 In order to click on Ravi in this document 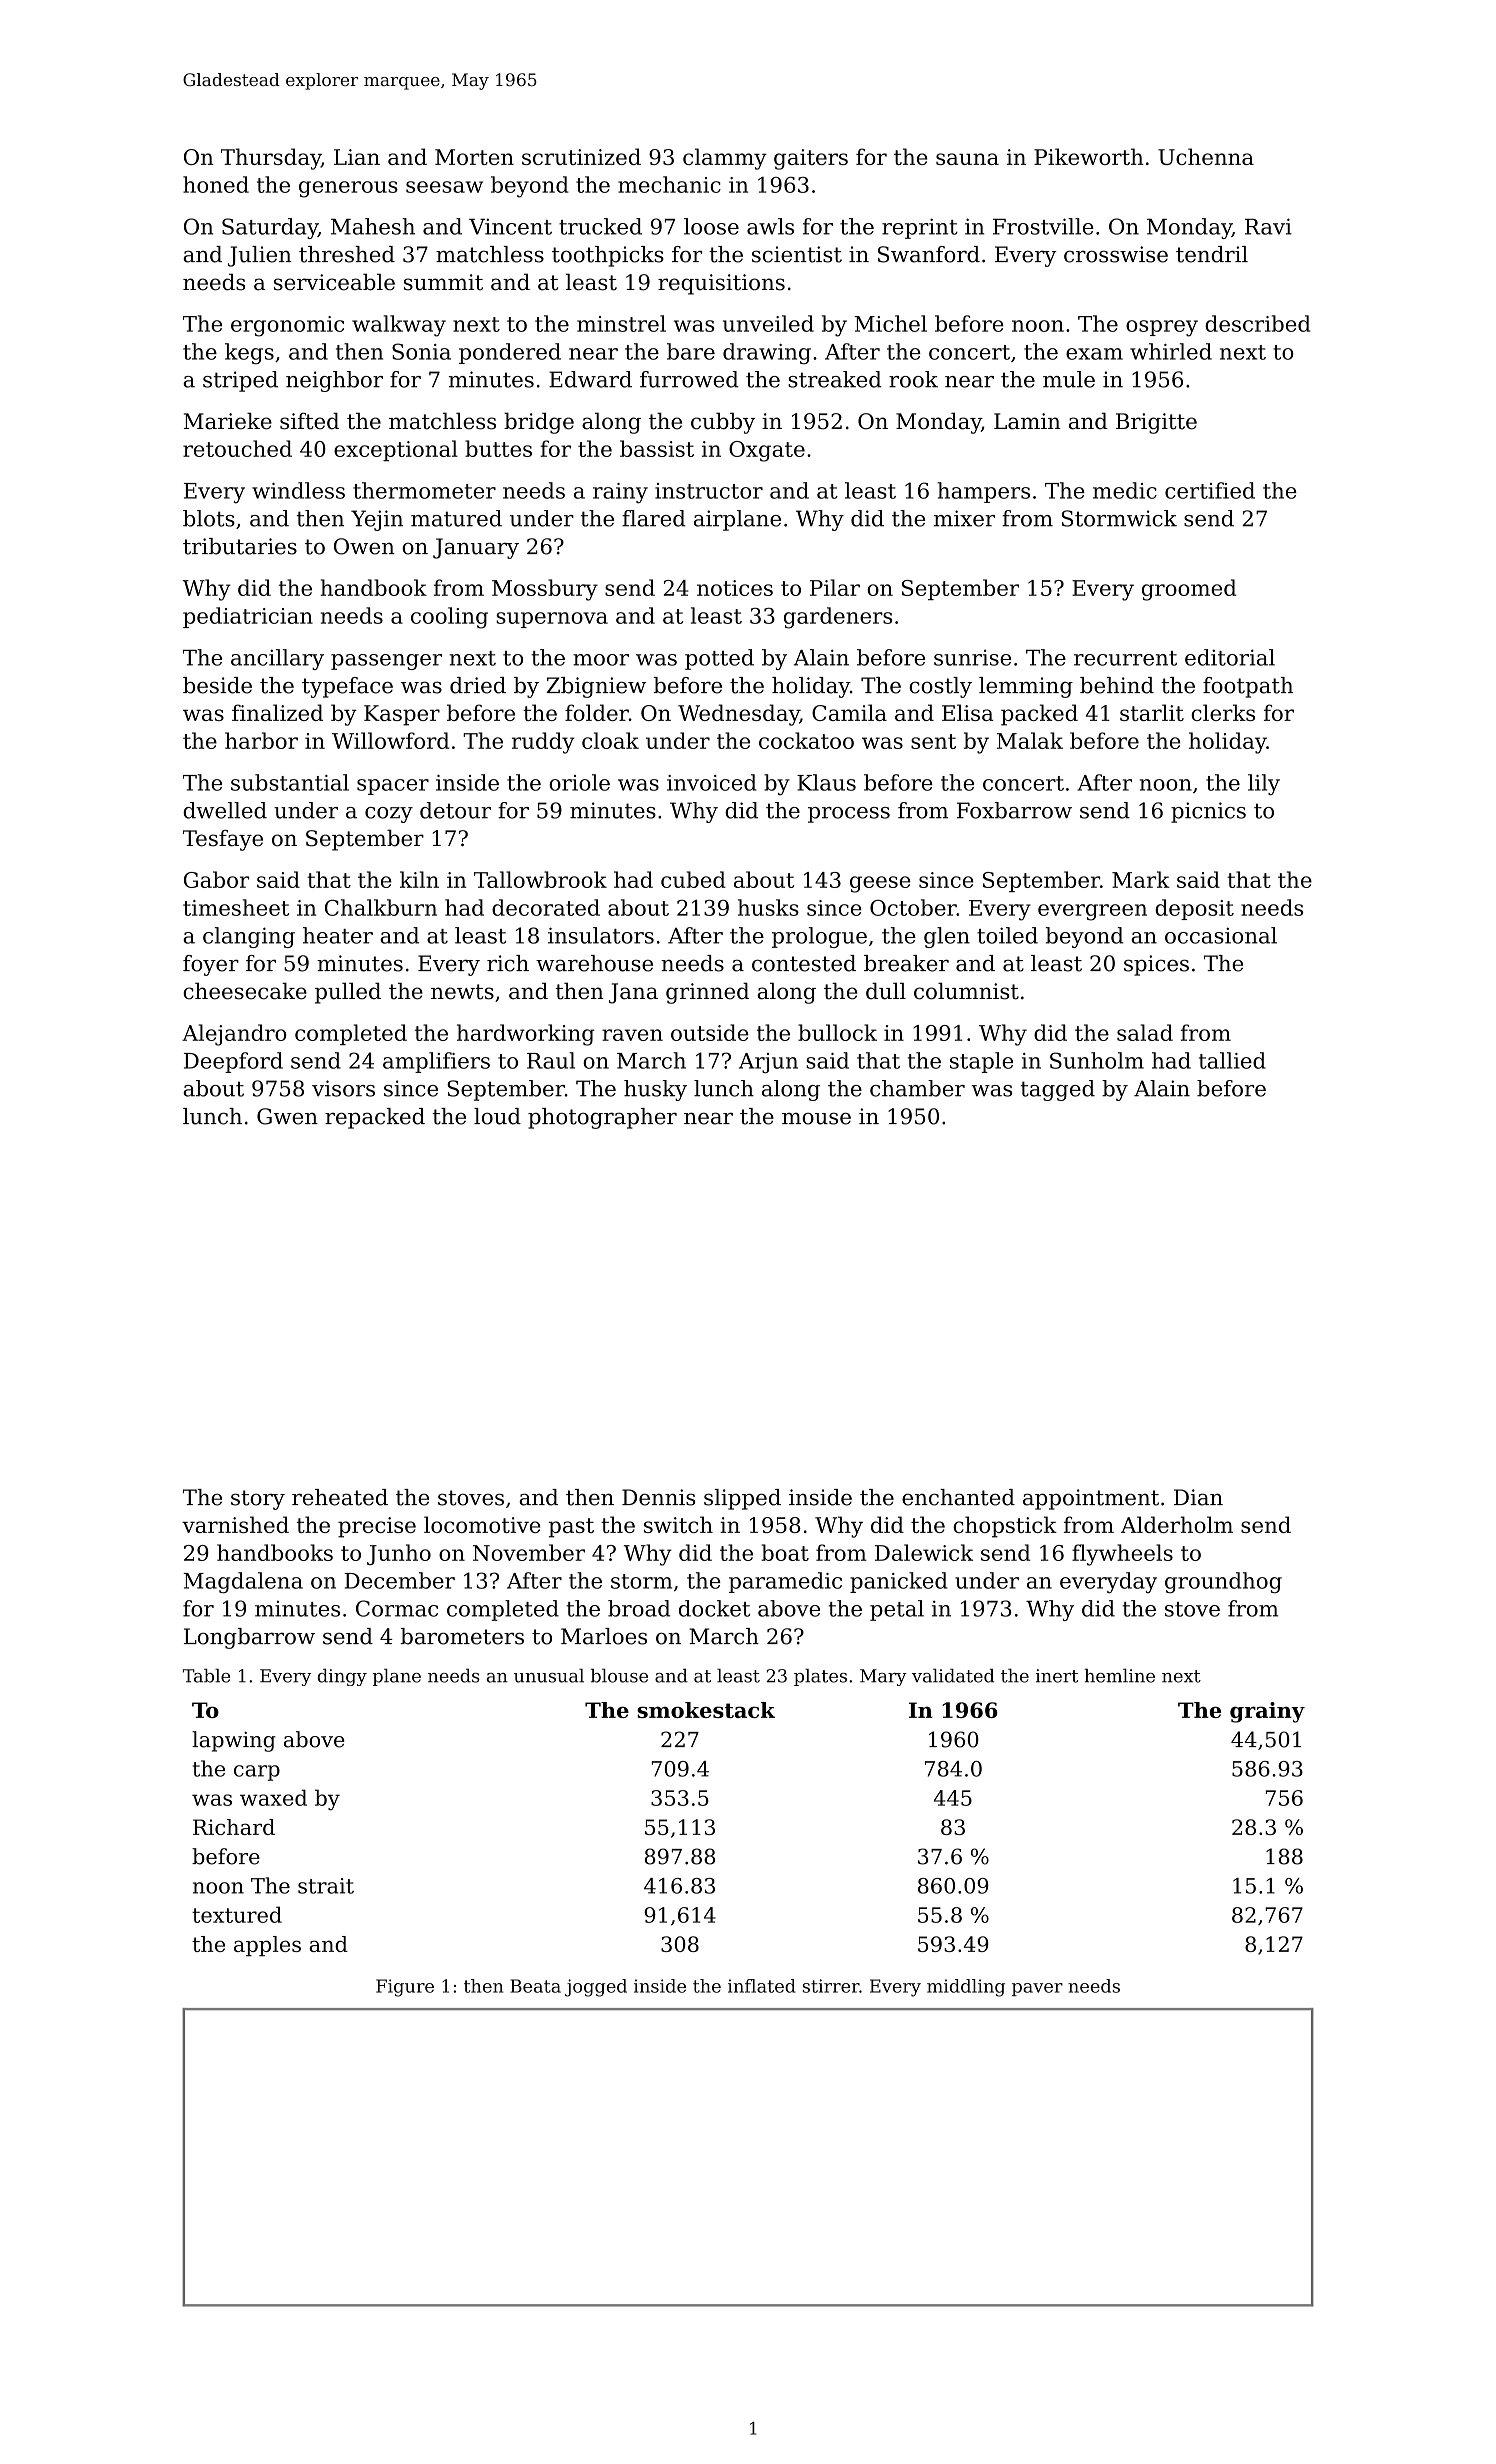, I will do `click(1268, 226)`.
